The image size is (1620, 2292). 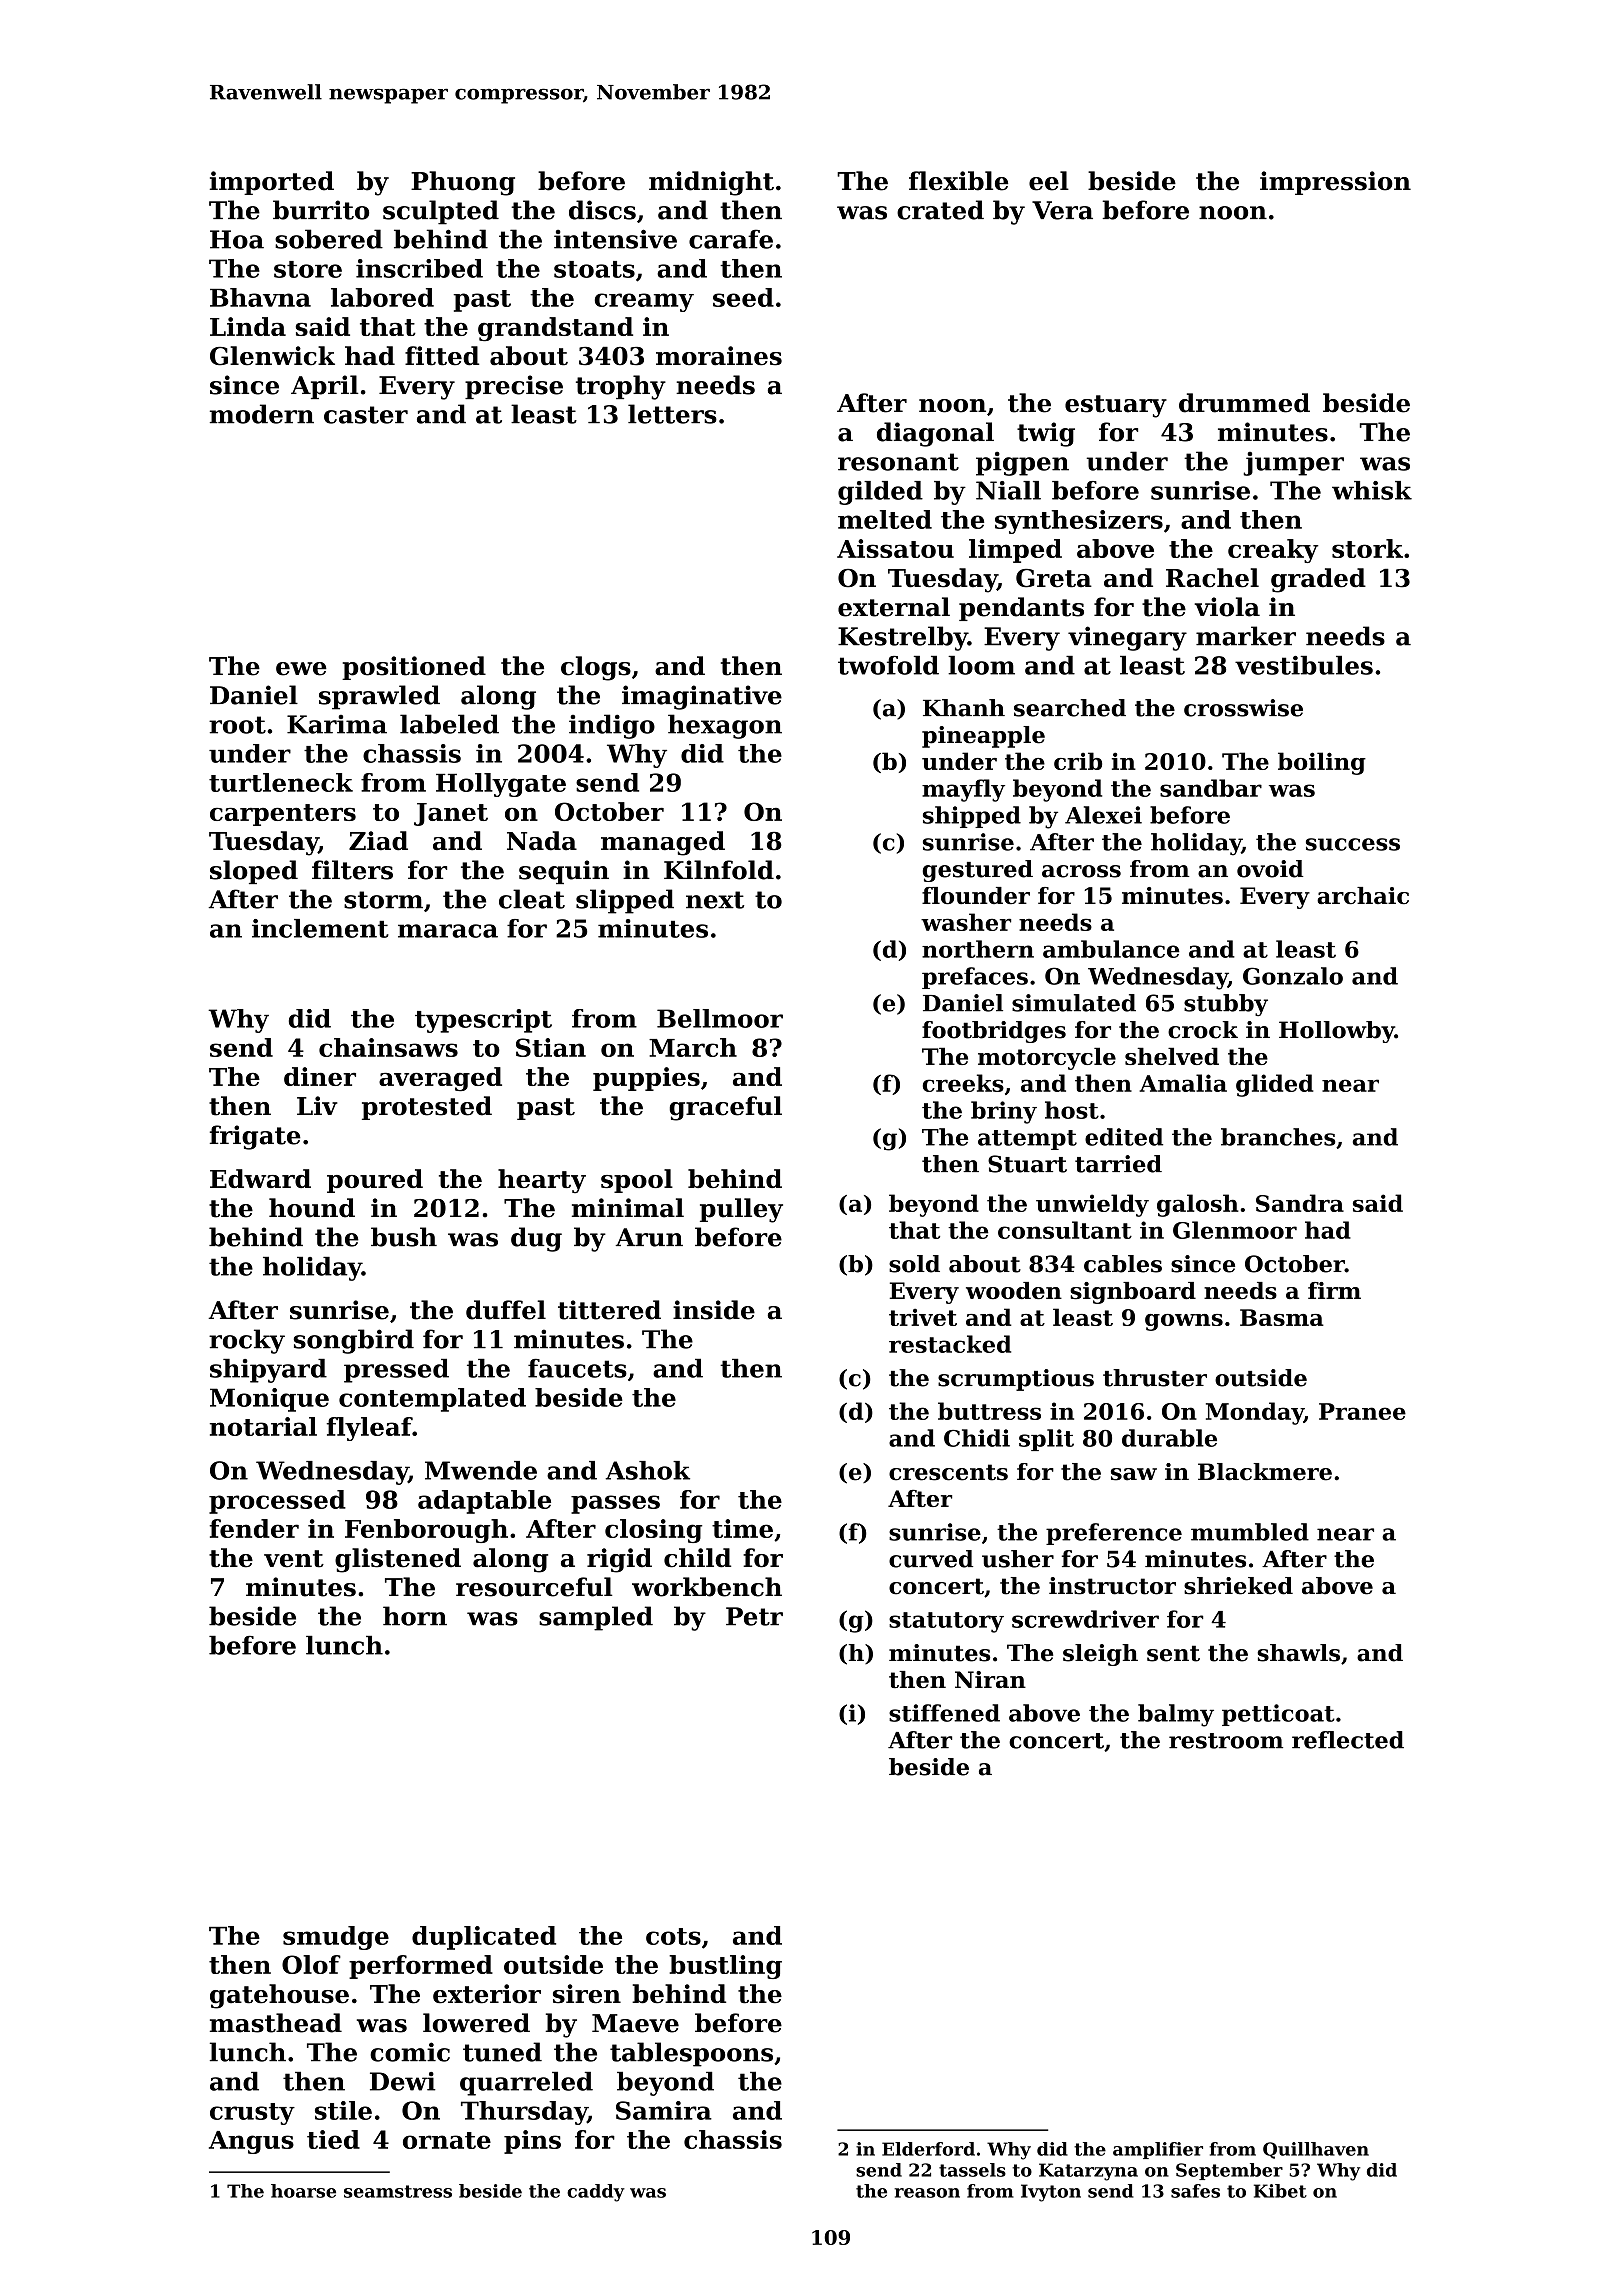 What do you see at coordinates (303, 2191) in the screenshot?
I see `hoarse` at bounding box center [303, 2191].
